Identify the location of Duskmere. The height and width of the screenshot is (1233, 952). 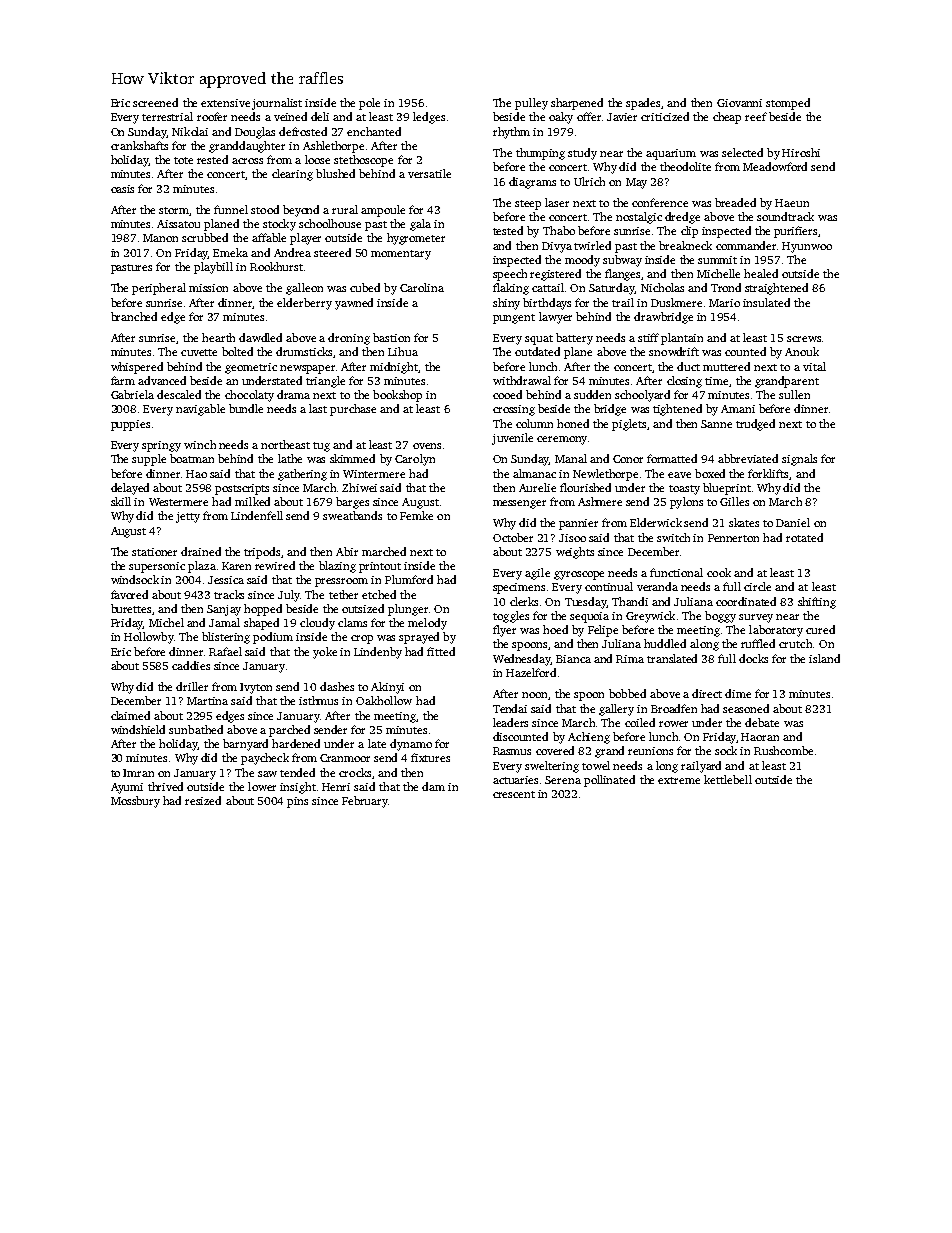
(676, 302).
